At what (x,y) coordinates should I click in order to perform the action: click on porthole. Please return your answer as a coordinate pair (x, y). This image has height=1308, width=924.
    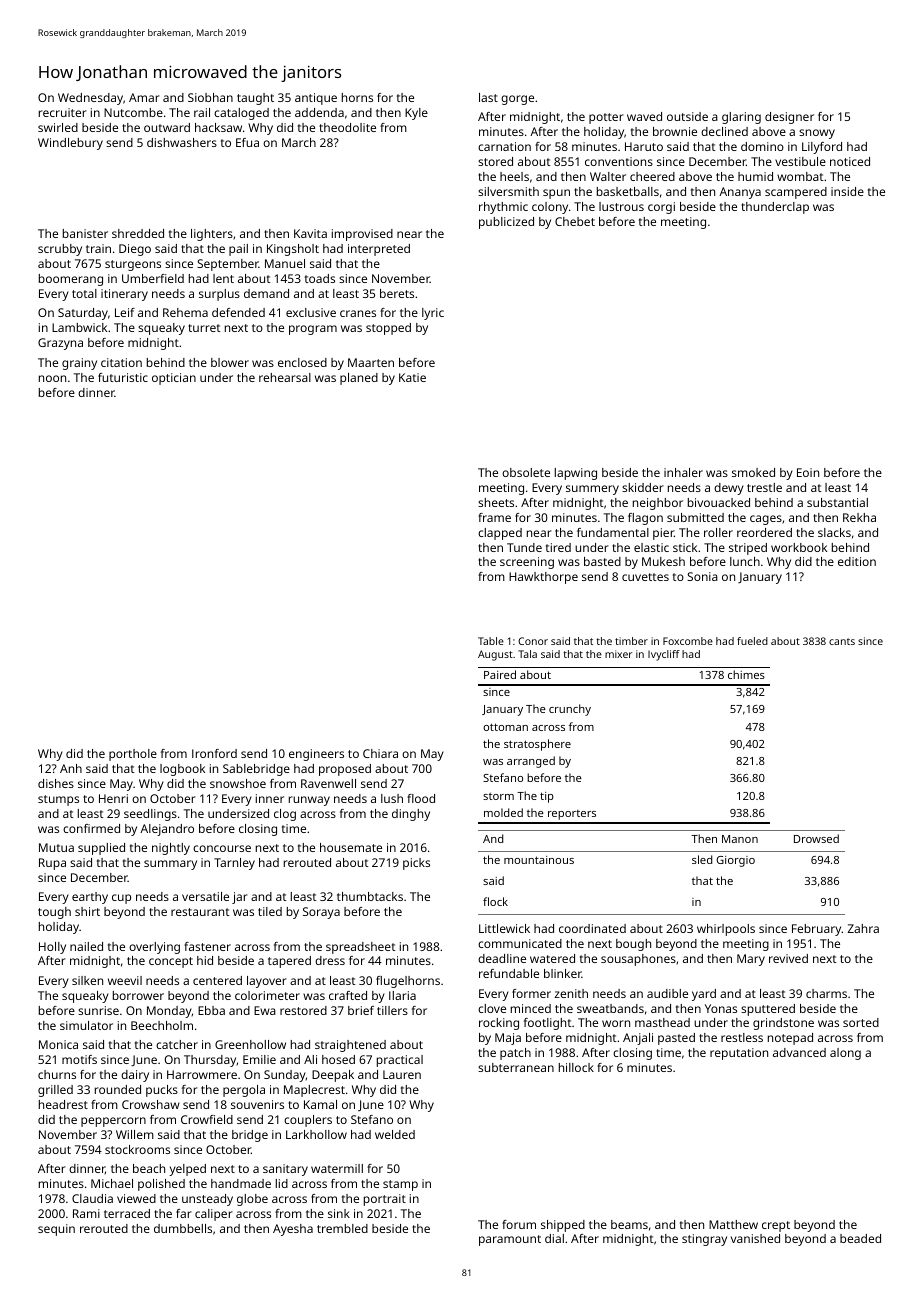
    Looking at the image, I should click on (133, 755).
